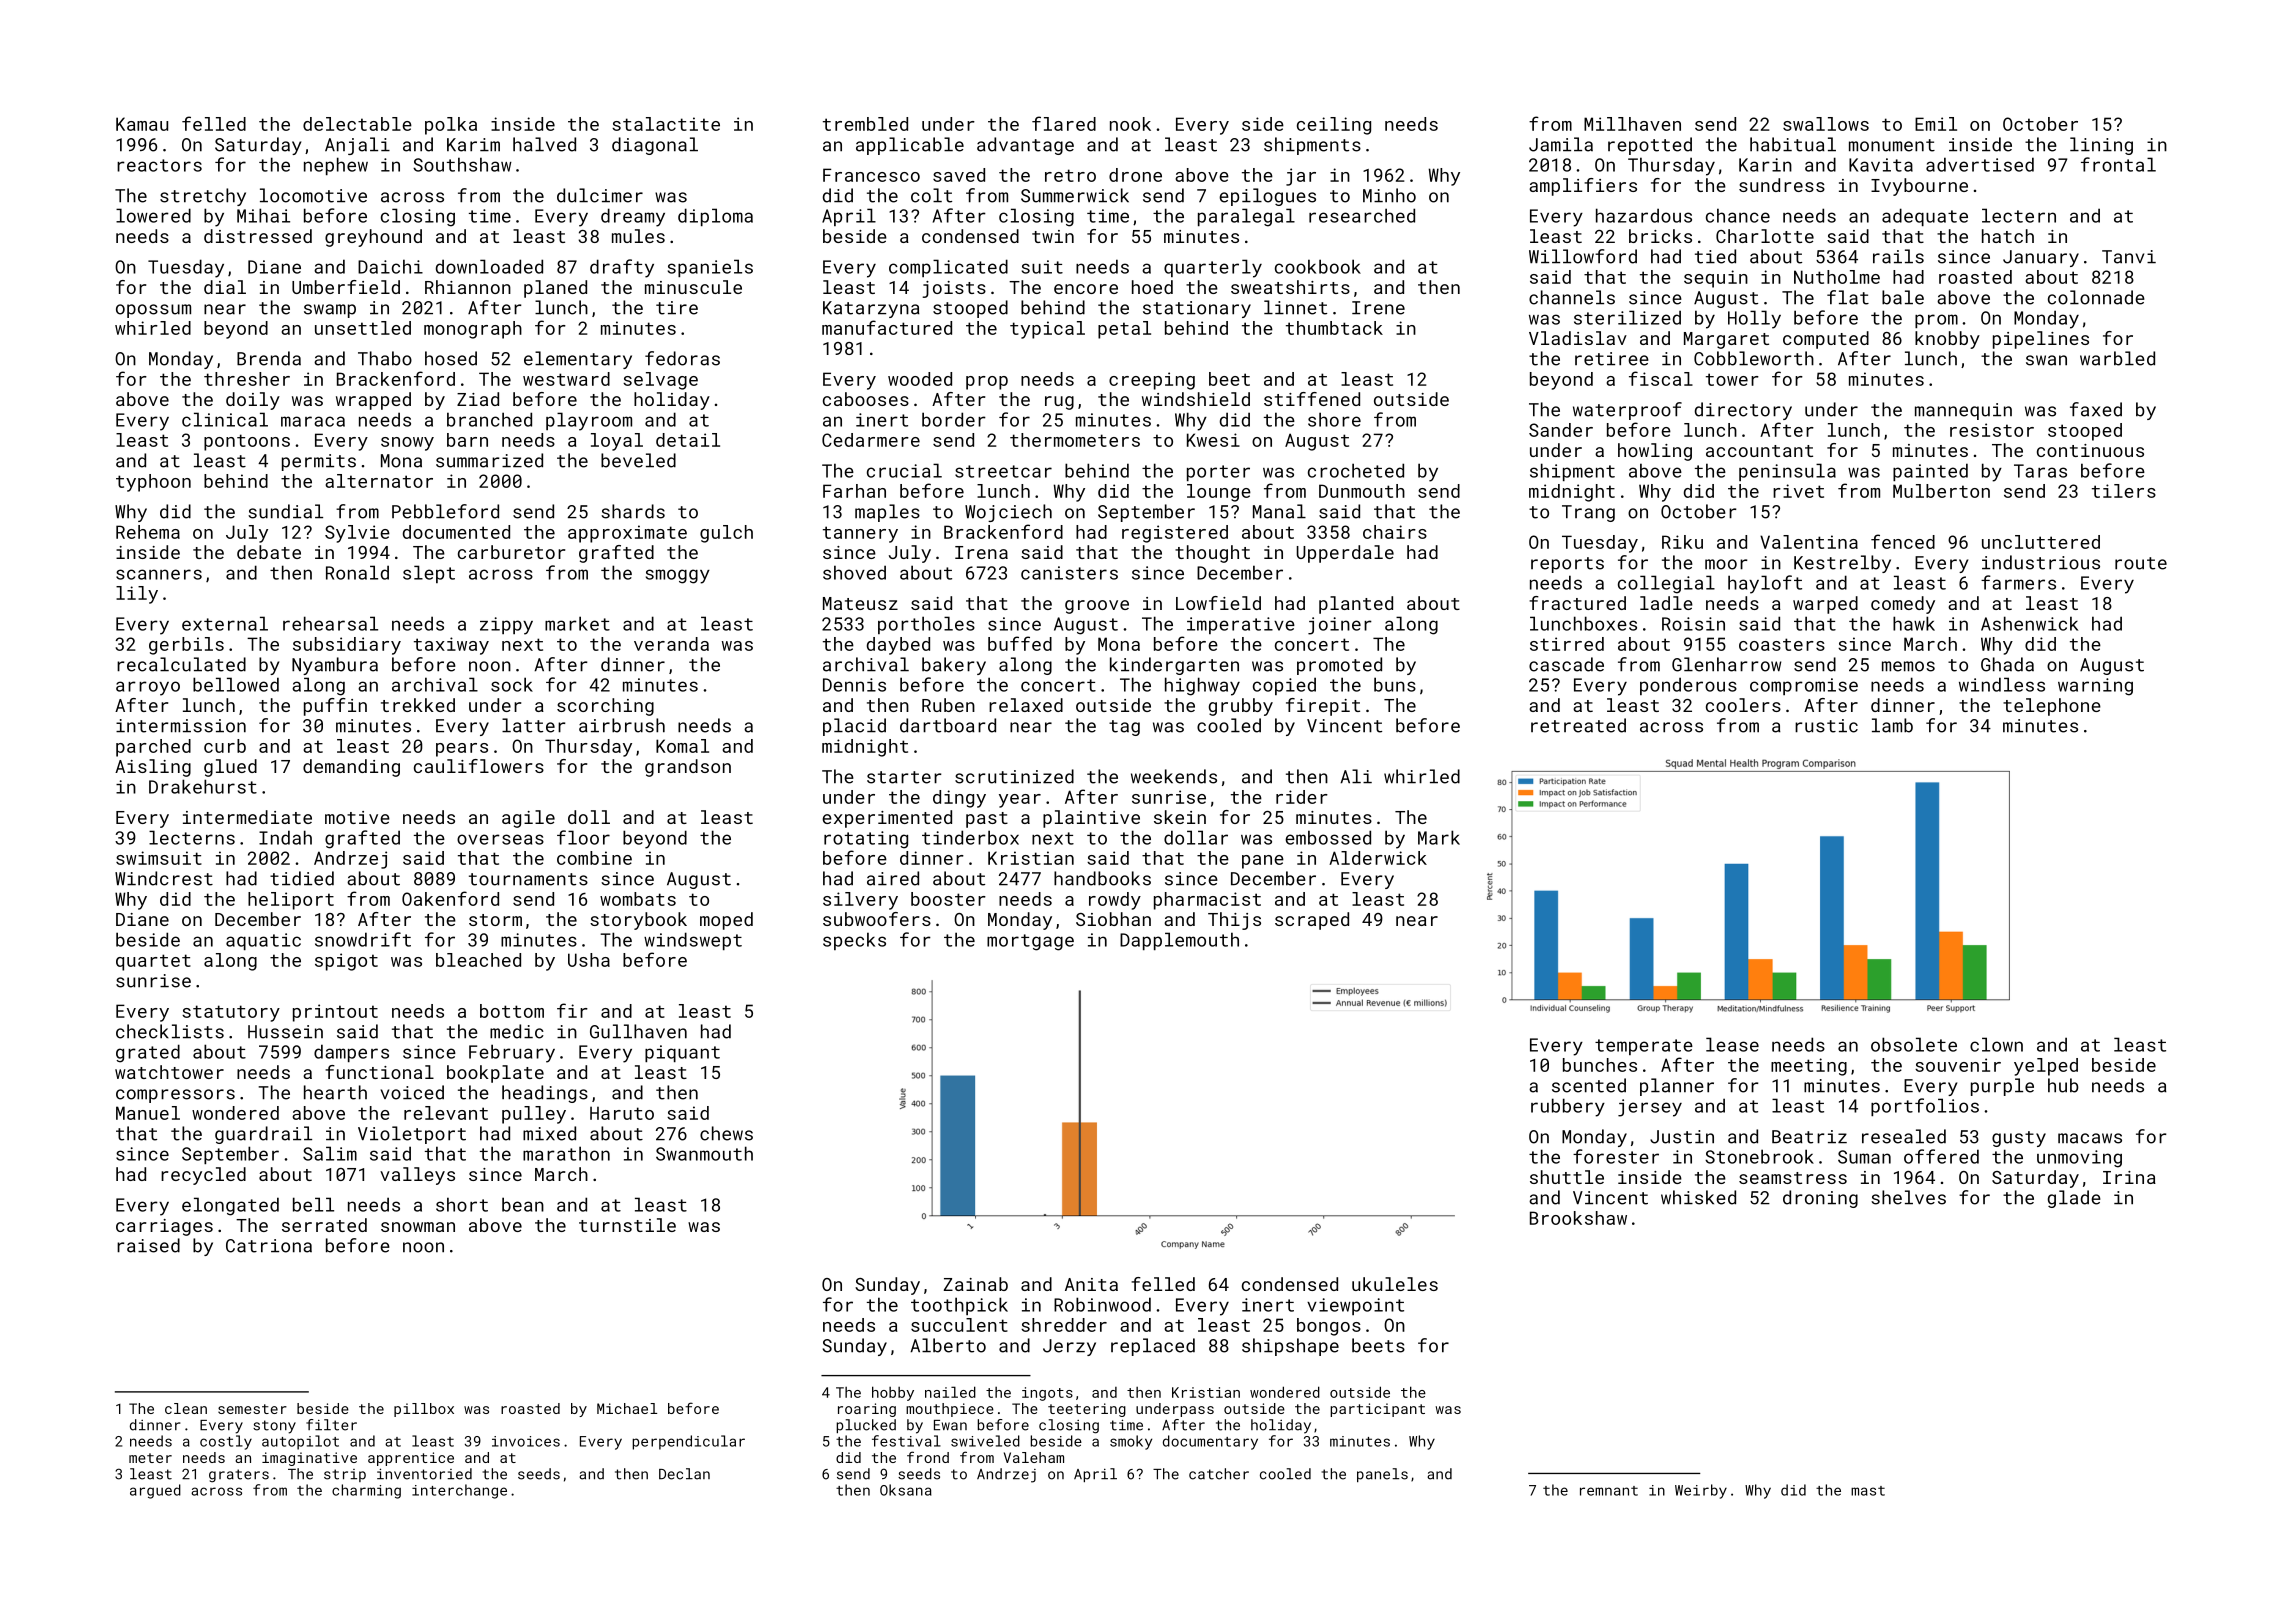 The width and height of the page is (2292, 1620). What do you see at coordinates (1936, 124) in the page?
I see `Emil` at bounding box center [1936, 124].
